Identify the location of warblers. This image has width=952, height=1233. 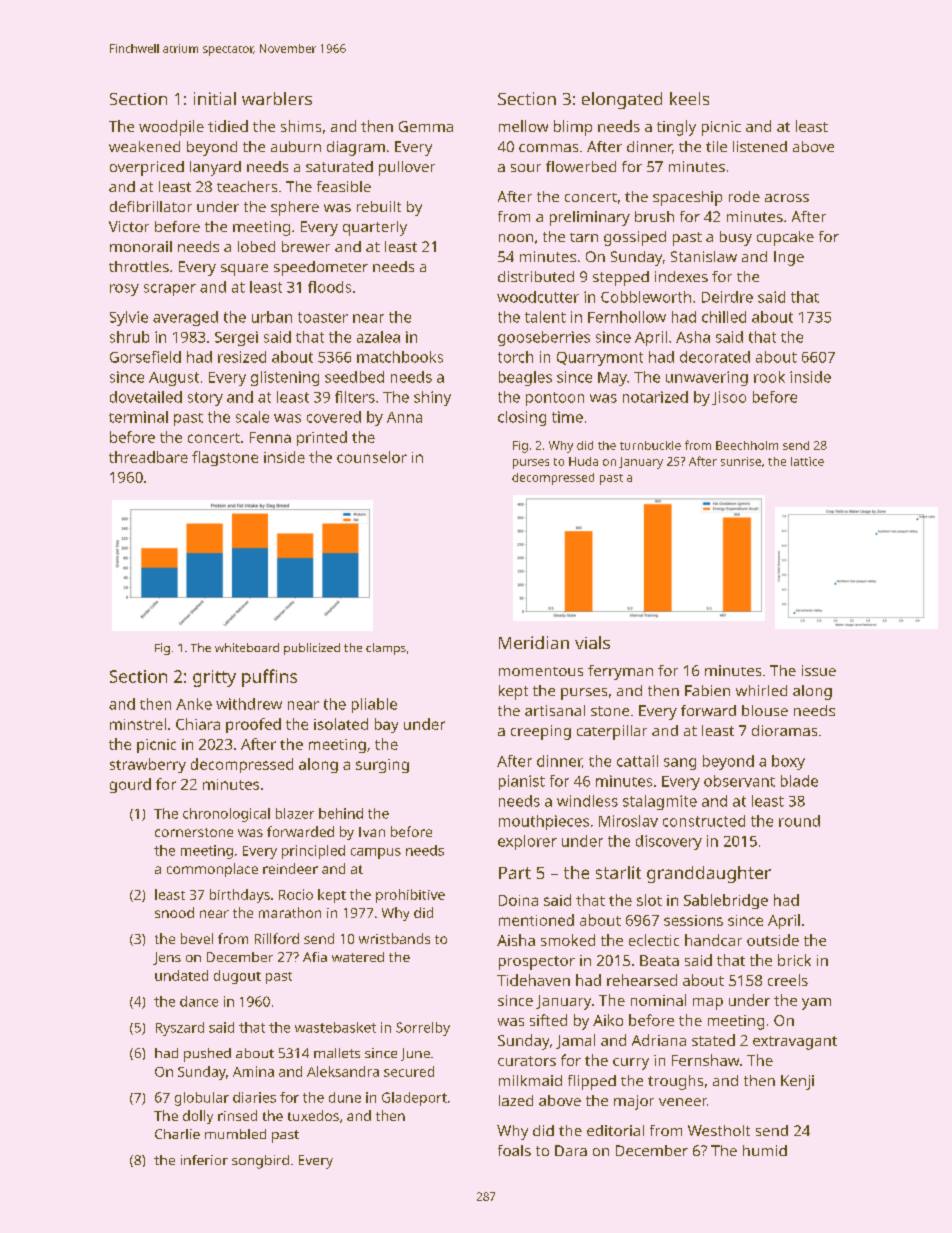
(277, 98).
